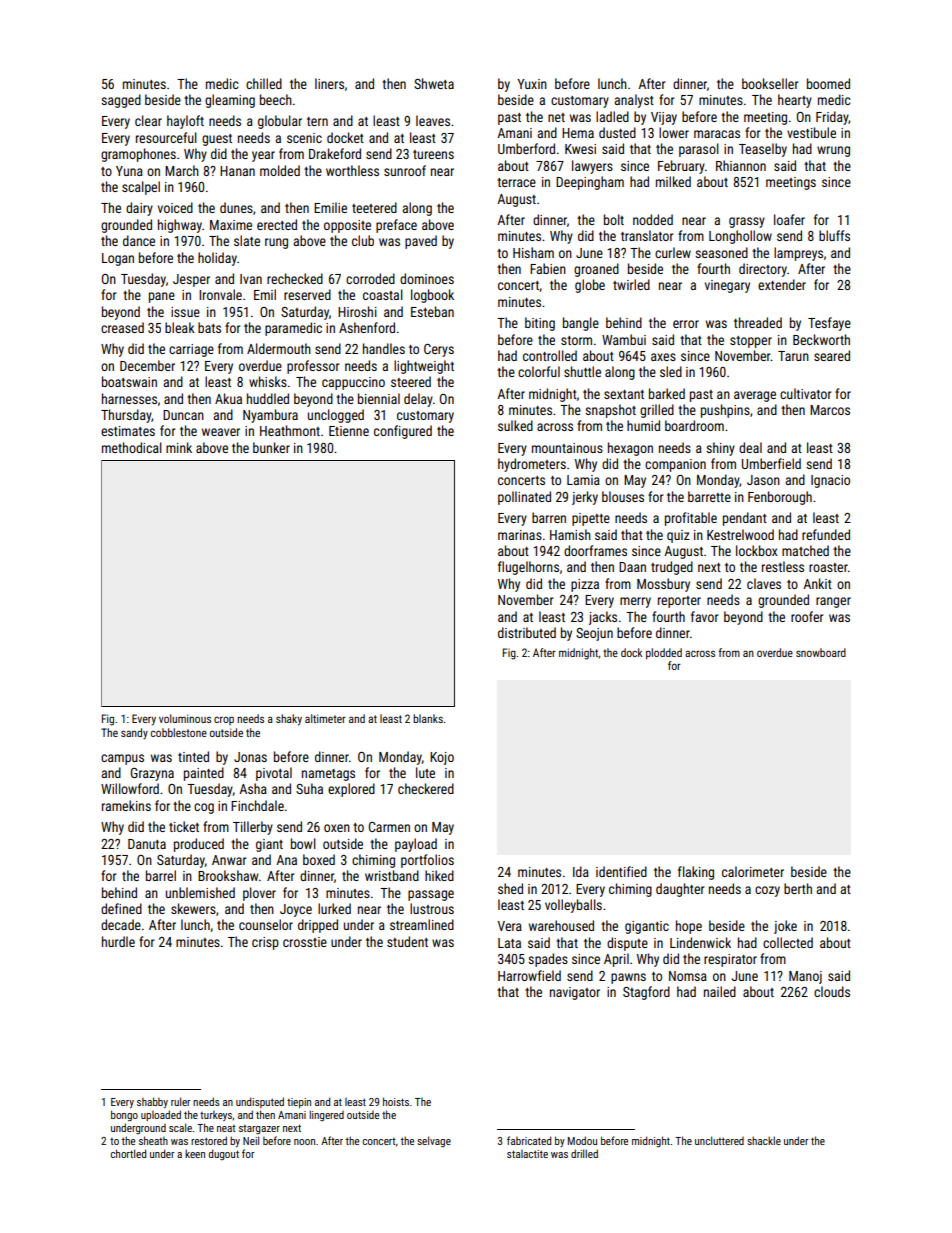 The height and width of the screenshot is (1233, 952). What do you see at coordinates (764, 1140) in the screenshot?
I see `shackle` at bounding box center [764, 1140].
